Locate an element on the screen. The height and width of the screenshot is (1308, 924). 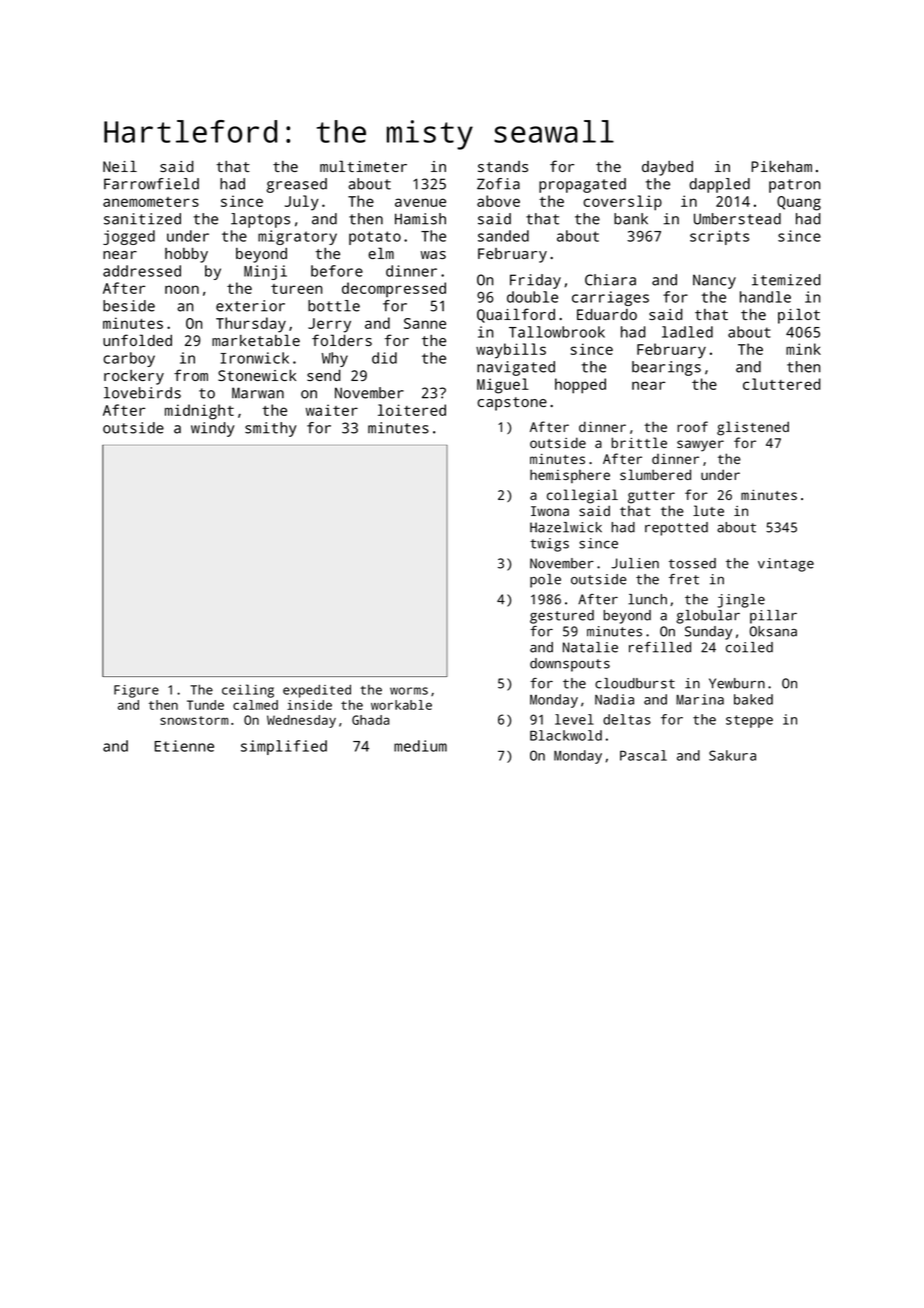
windy is located at coordinates (213, 429).
